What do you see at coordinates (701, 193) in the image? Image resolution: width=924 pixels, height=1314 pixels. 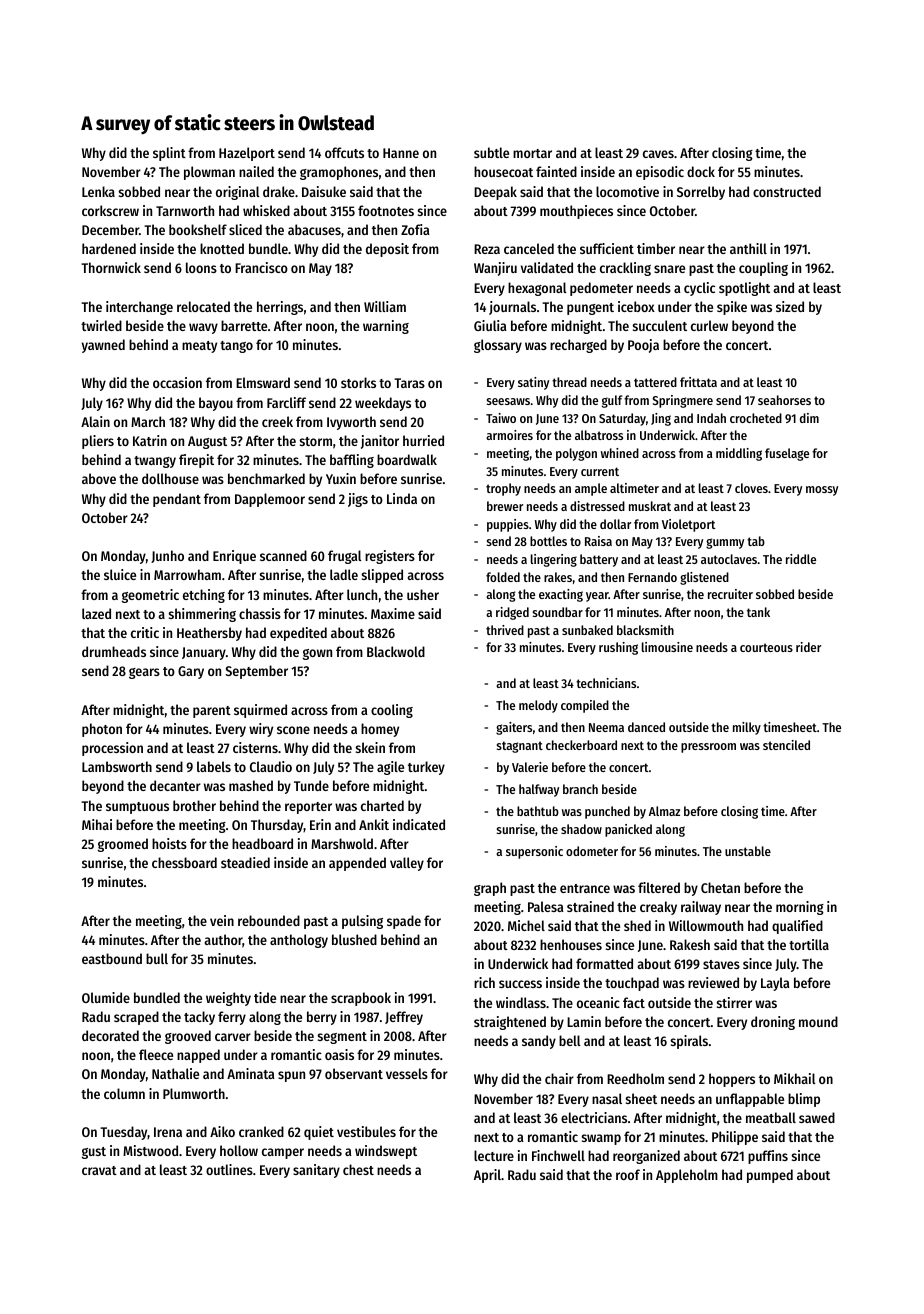 I see `Sorrelby` at bounding box center [701, 193].
